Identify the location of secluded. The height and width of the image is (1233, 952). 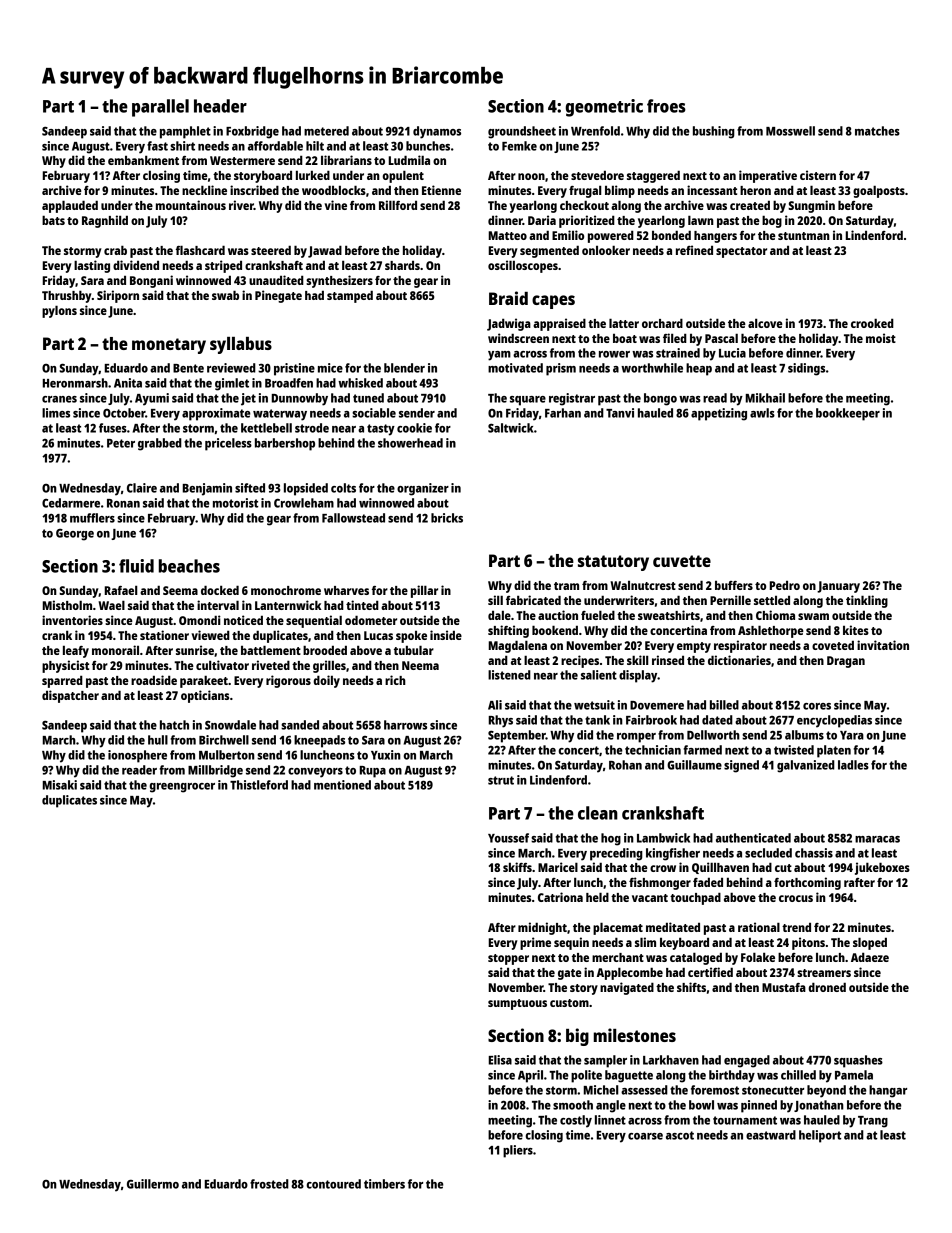
(768, 853).
